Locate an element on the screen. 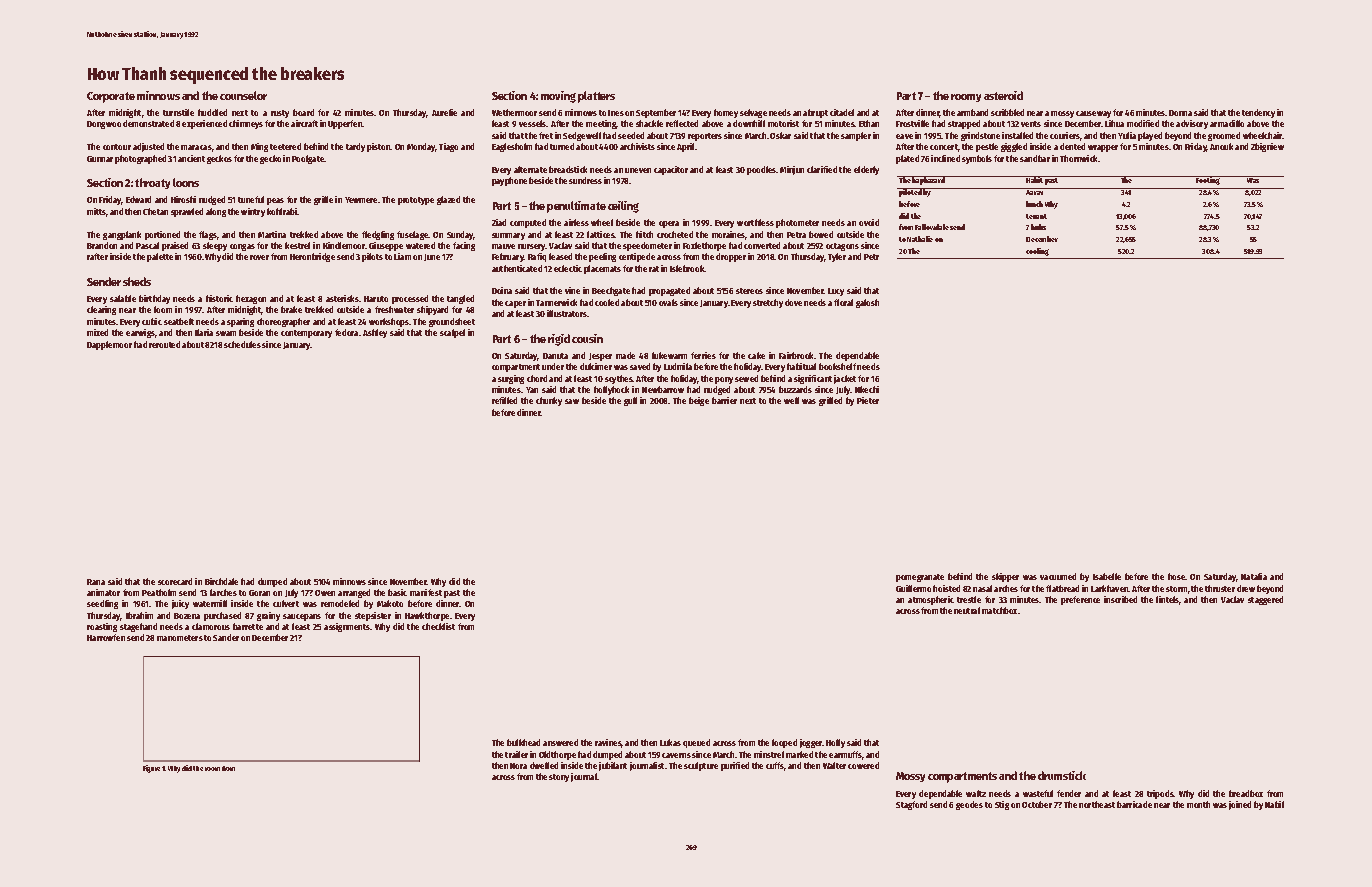  Figure is located at coordinates (151, 769).
